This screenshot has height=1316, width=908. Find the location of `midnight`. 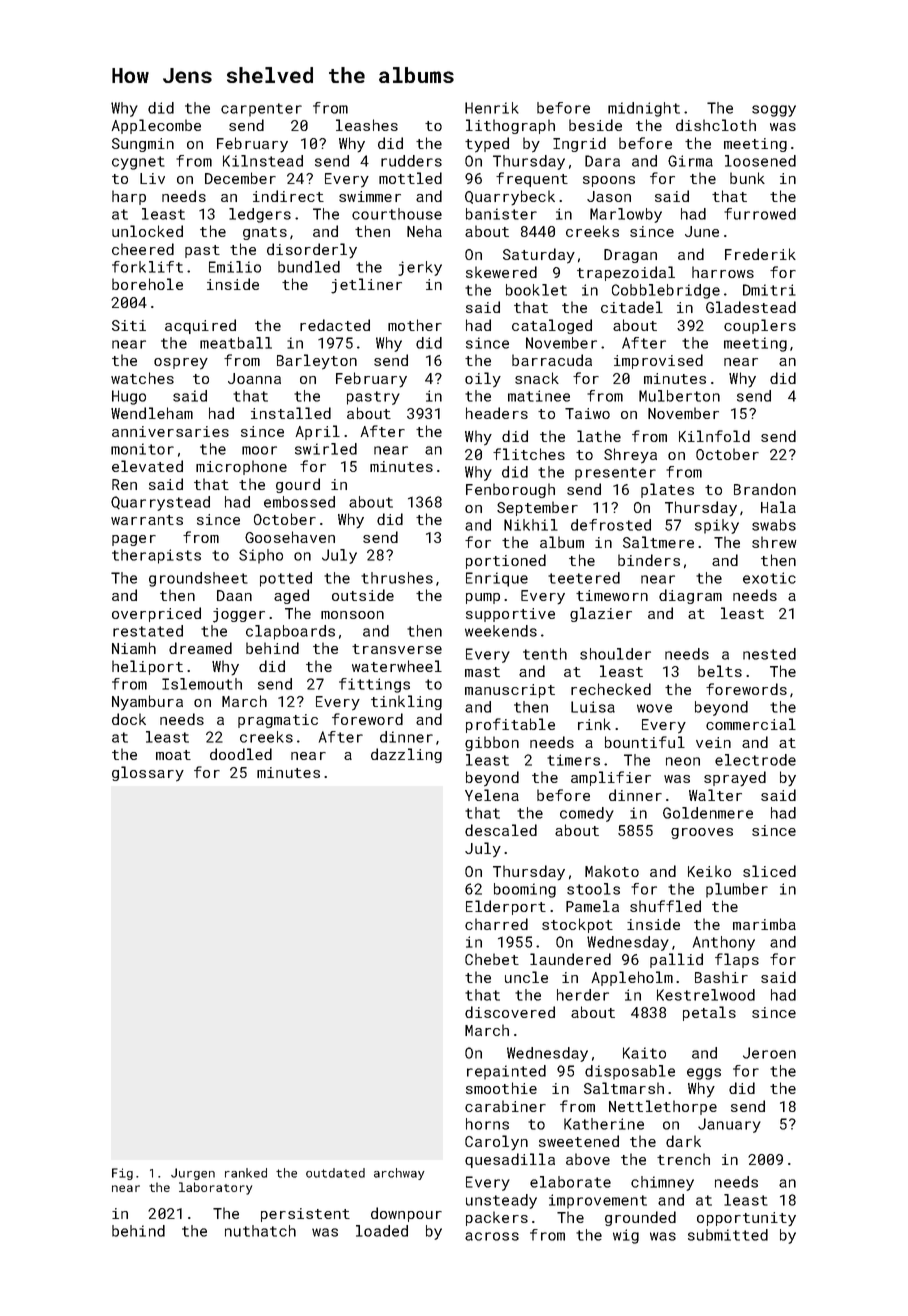

midnight is located at coordinates (644, 109).
